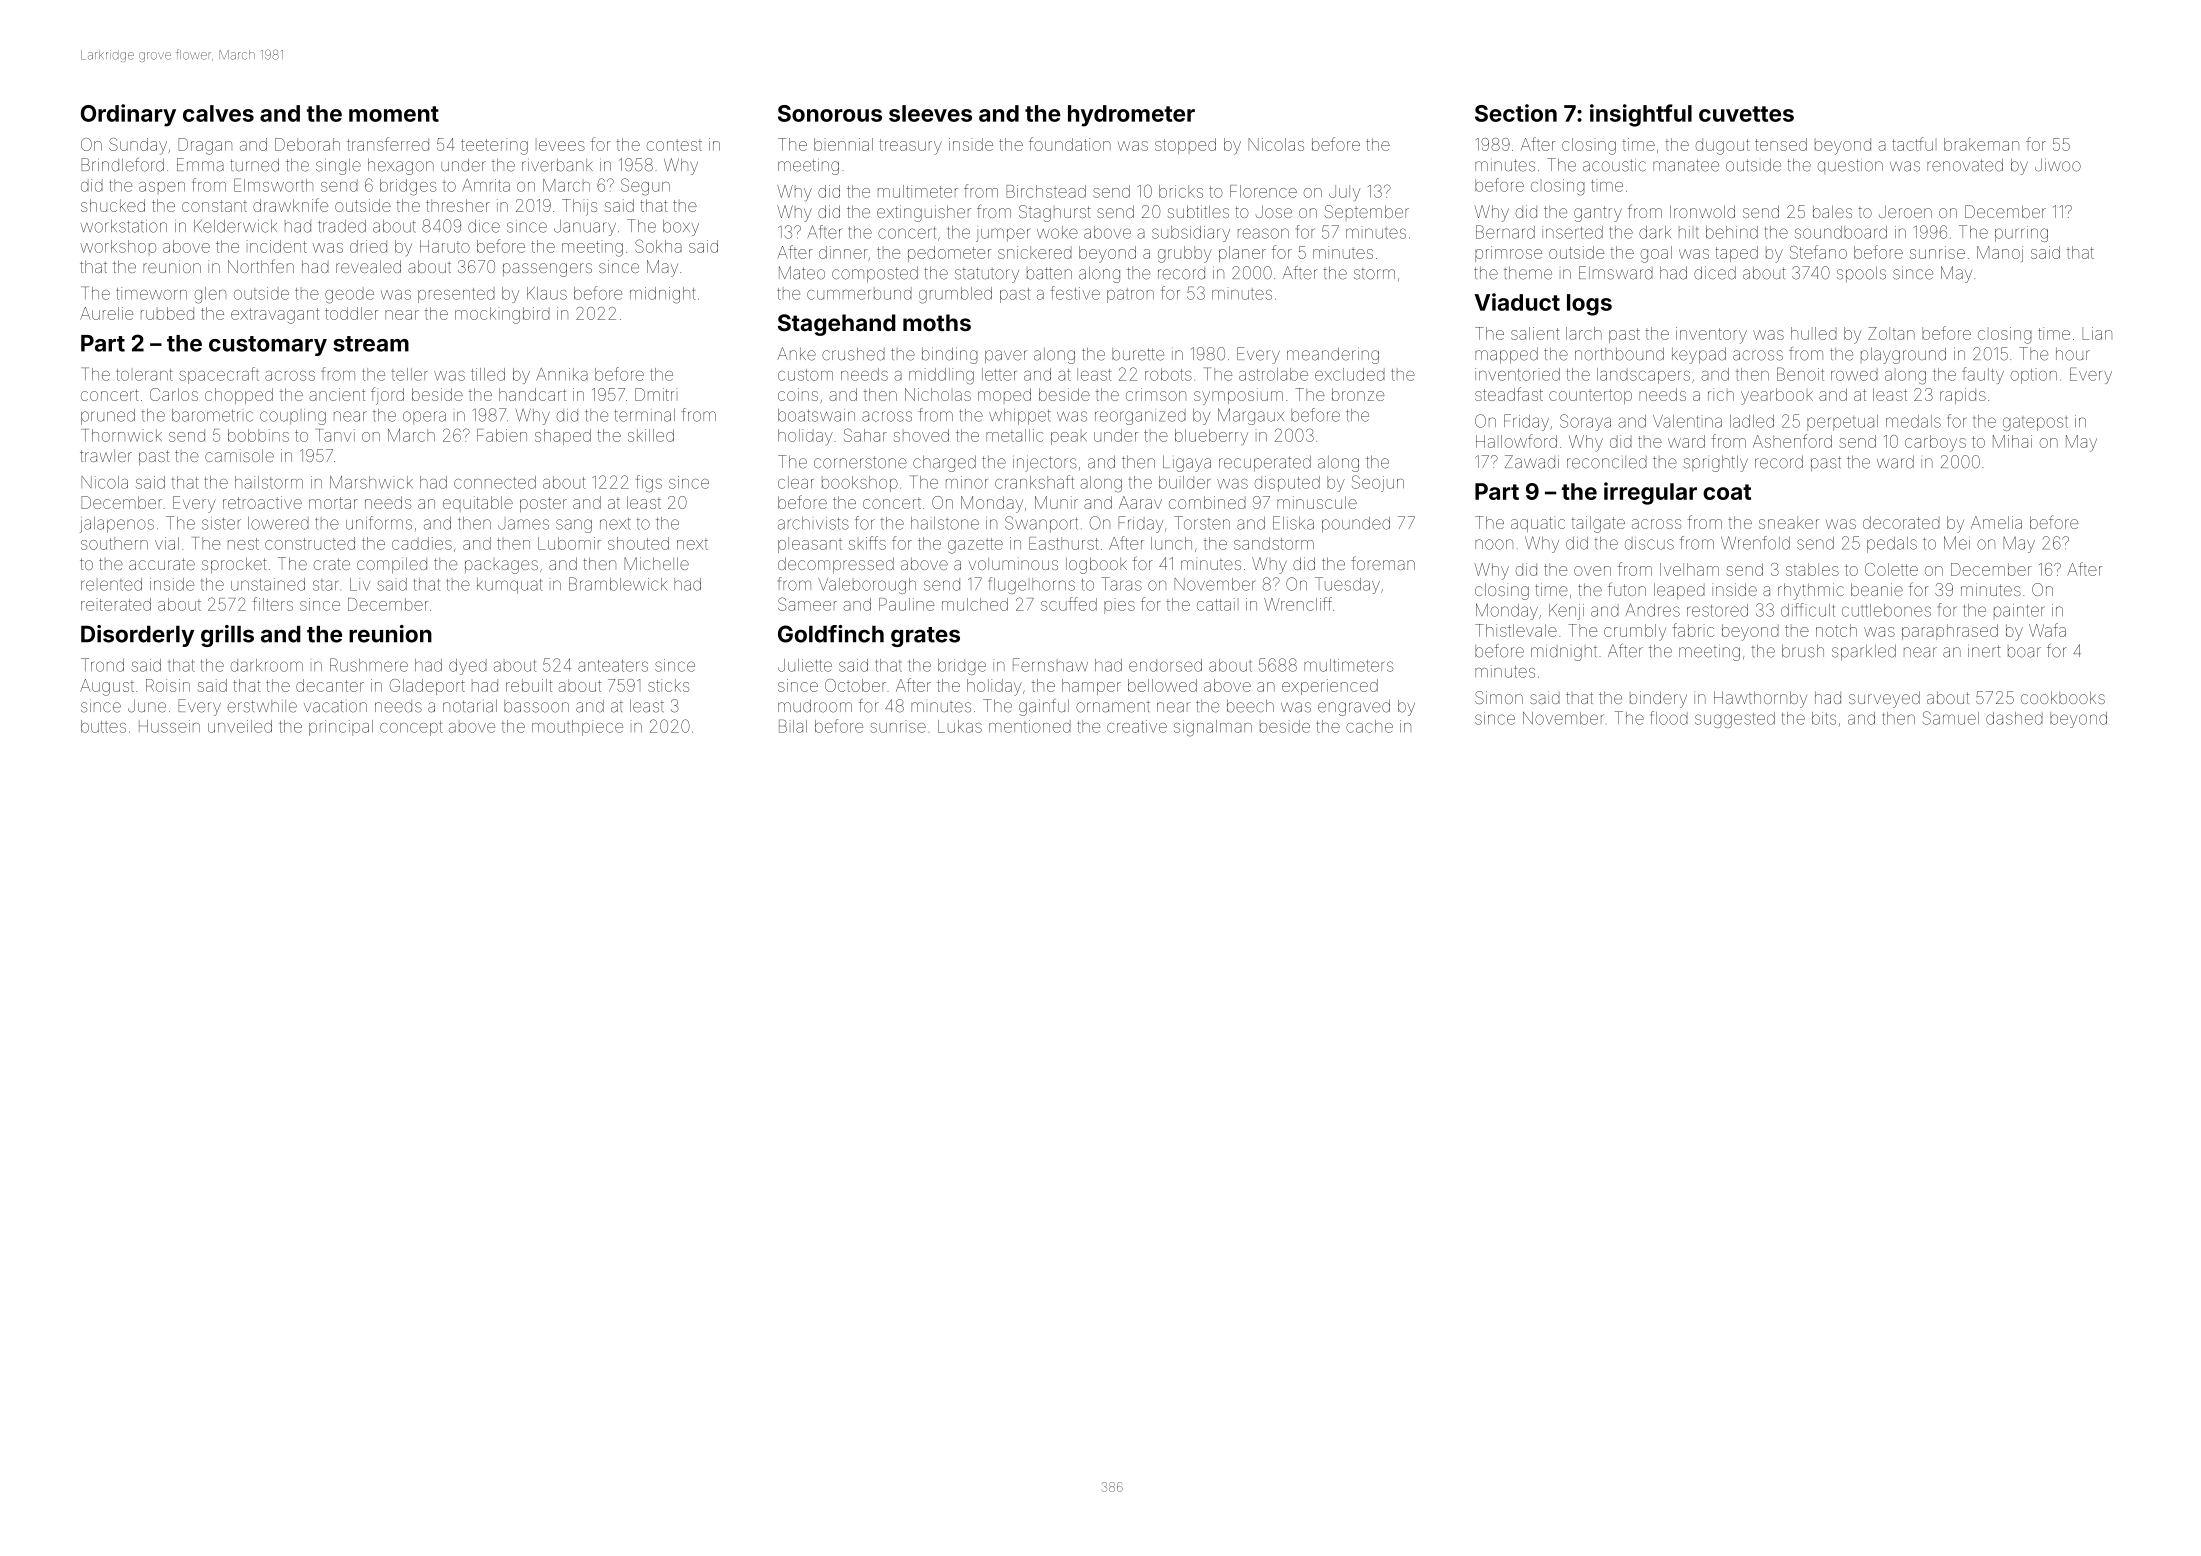  What do you see at coordinates (1965, 165) in the screenshot?
I see `renovated` at bounding box center [1965, 165].
